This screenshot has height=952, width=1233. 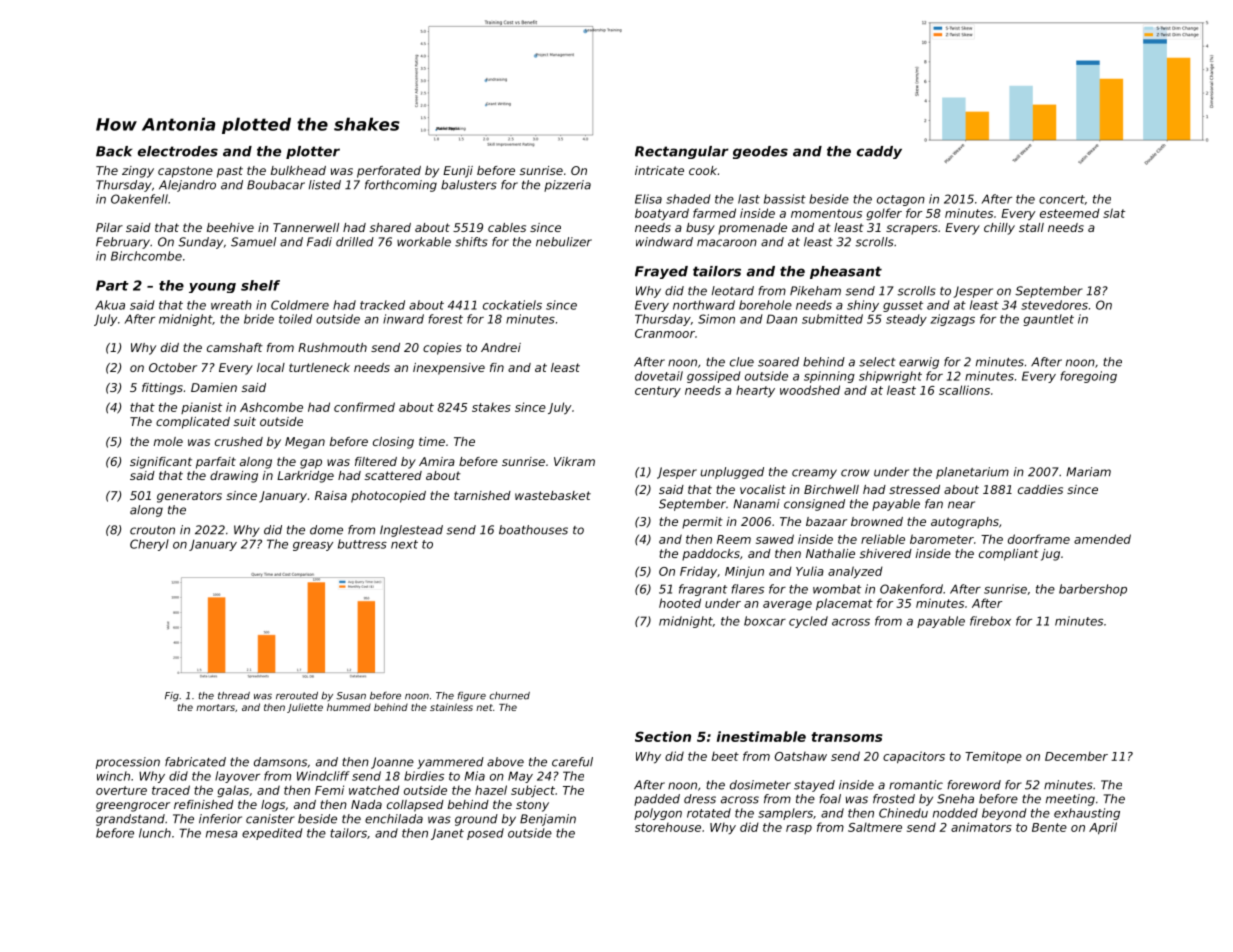 What do you see at coordinates (230, 227) in the screenshot?
I see `beehive` at bounding box center [230, 227].
